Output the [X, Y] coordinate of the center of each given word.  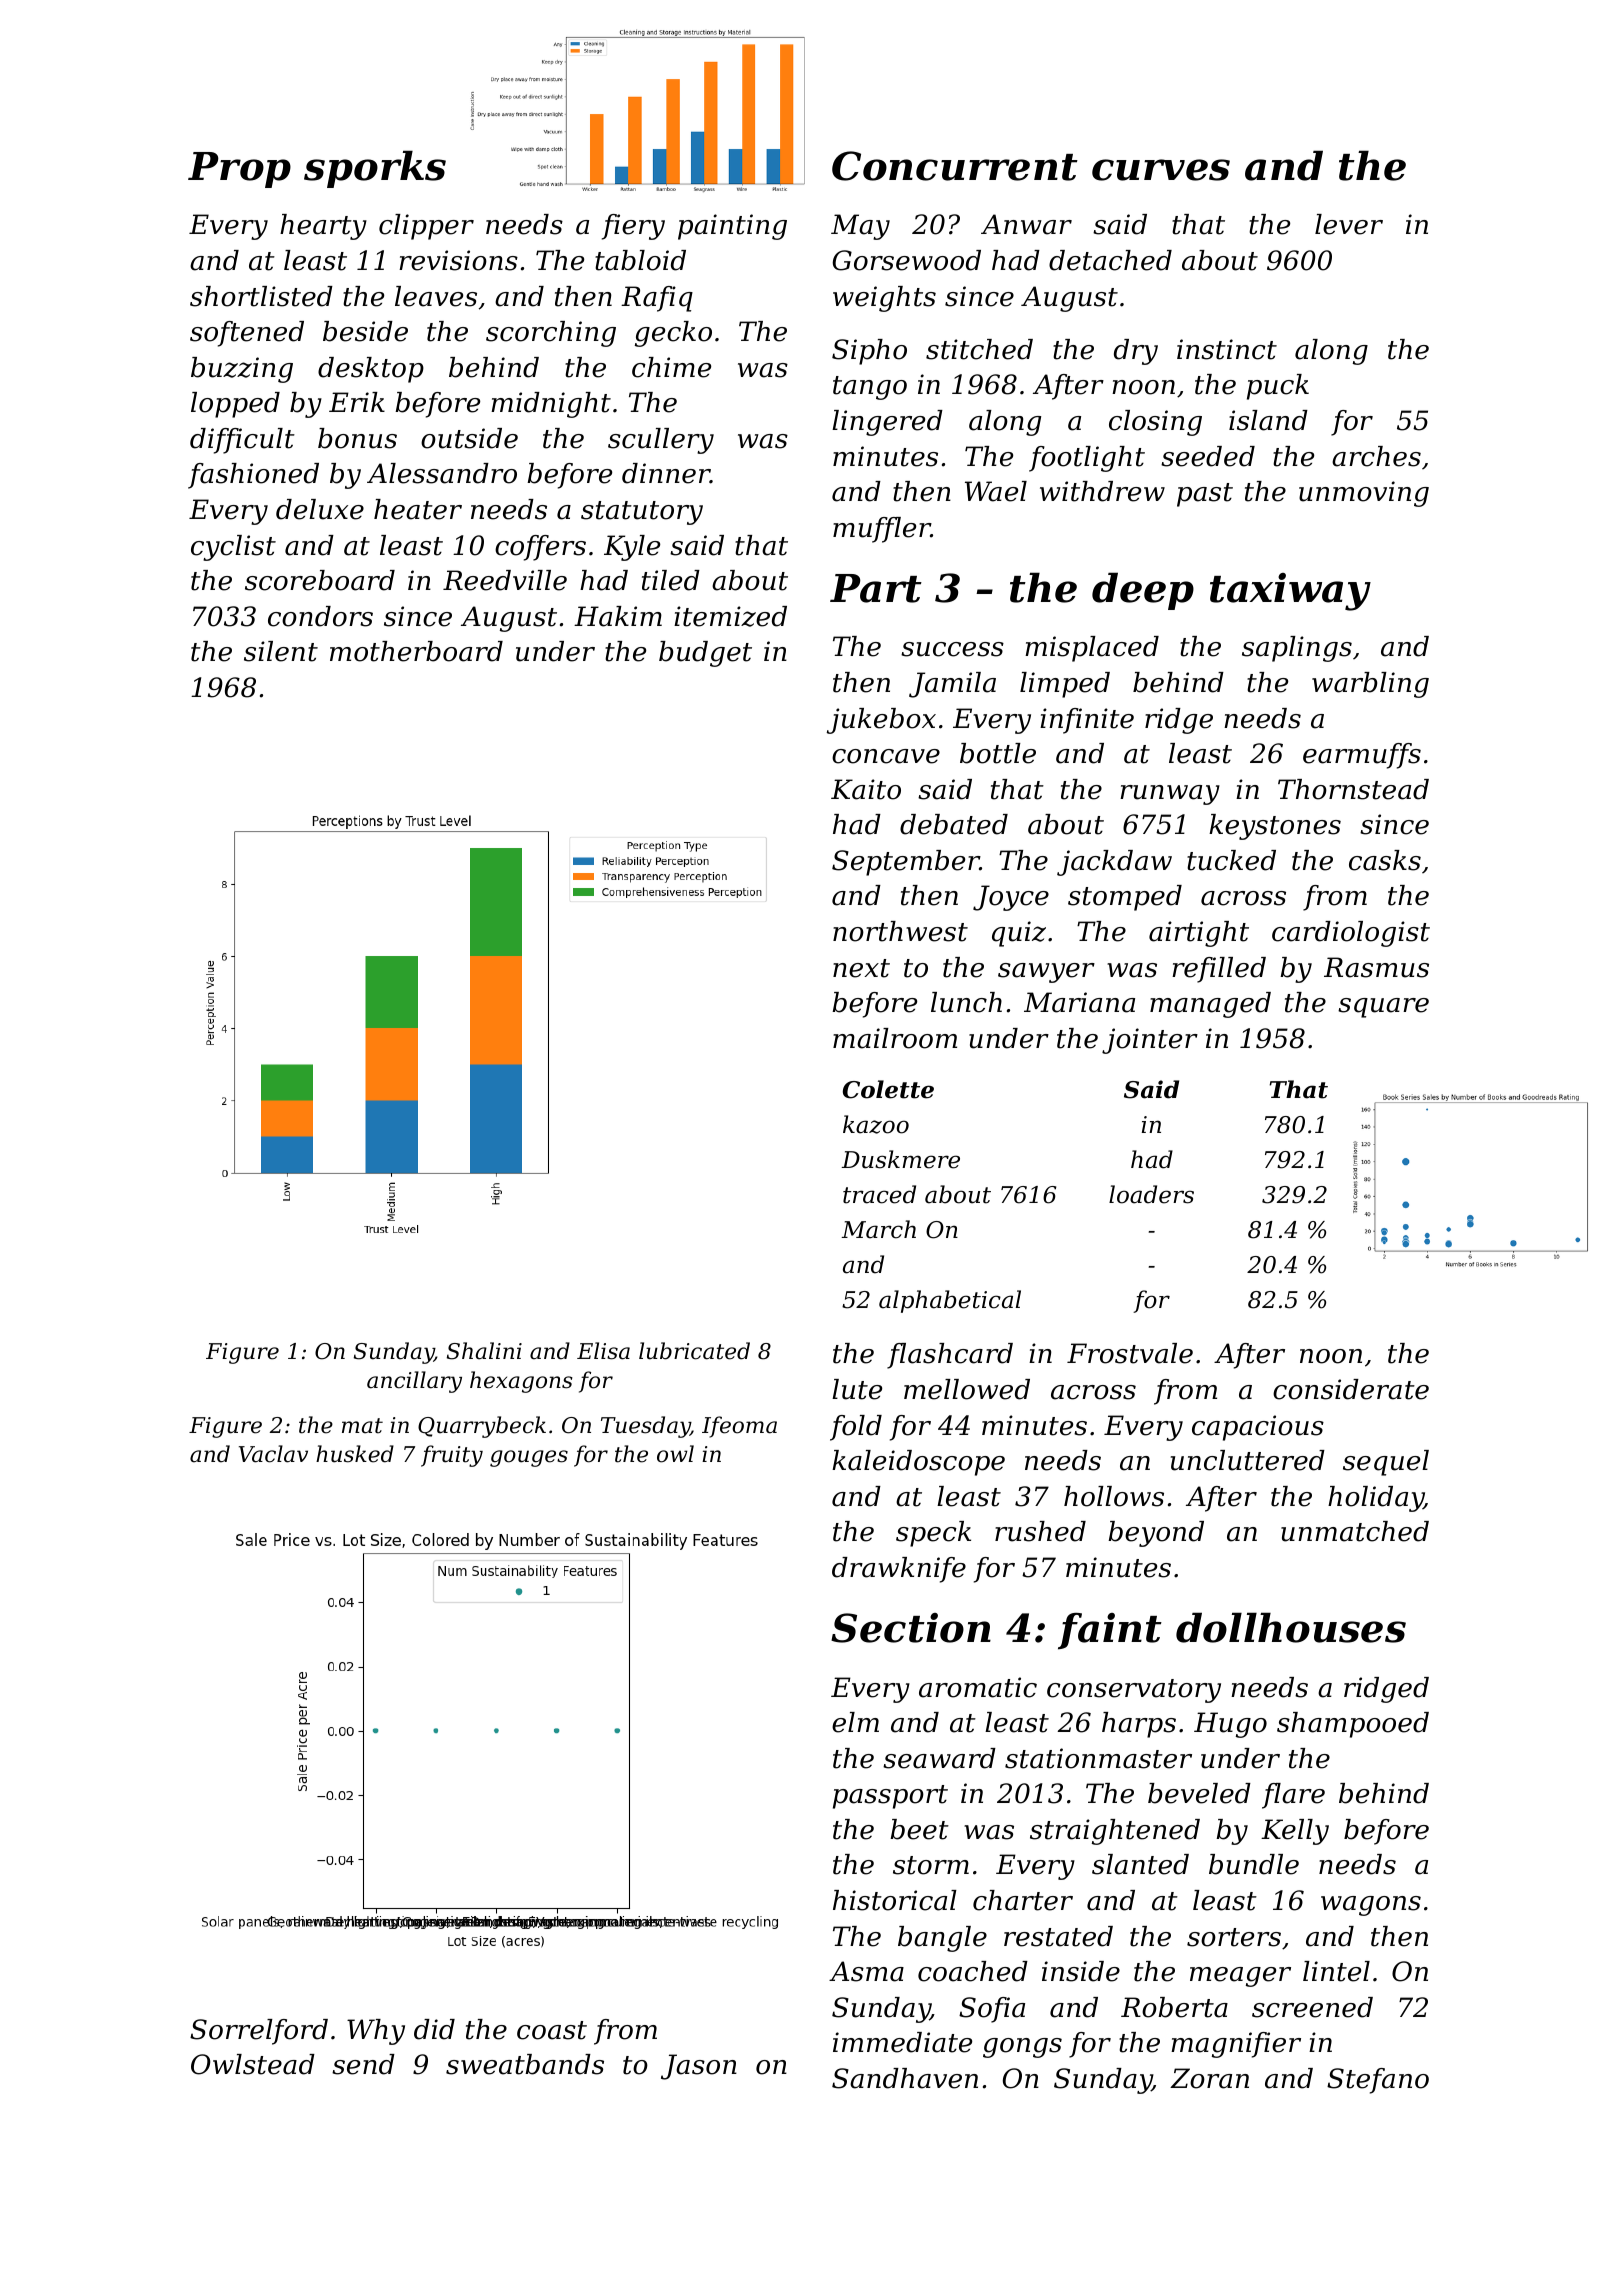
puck [1278, 387]
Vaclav [273, 1454]
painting [732, 227]
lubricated [694, 1351]
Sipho [869, 352]
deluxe [320, 509]
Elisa [603, 1351]
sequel [1386, 1463]
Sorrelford [259, 2032]
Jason [699, 2067]
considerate [1351, 1389]
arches [1376, 456]
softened [247, 334]
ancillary [414, 1382]
